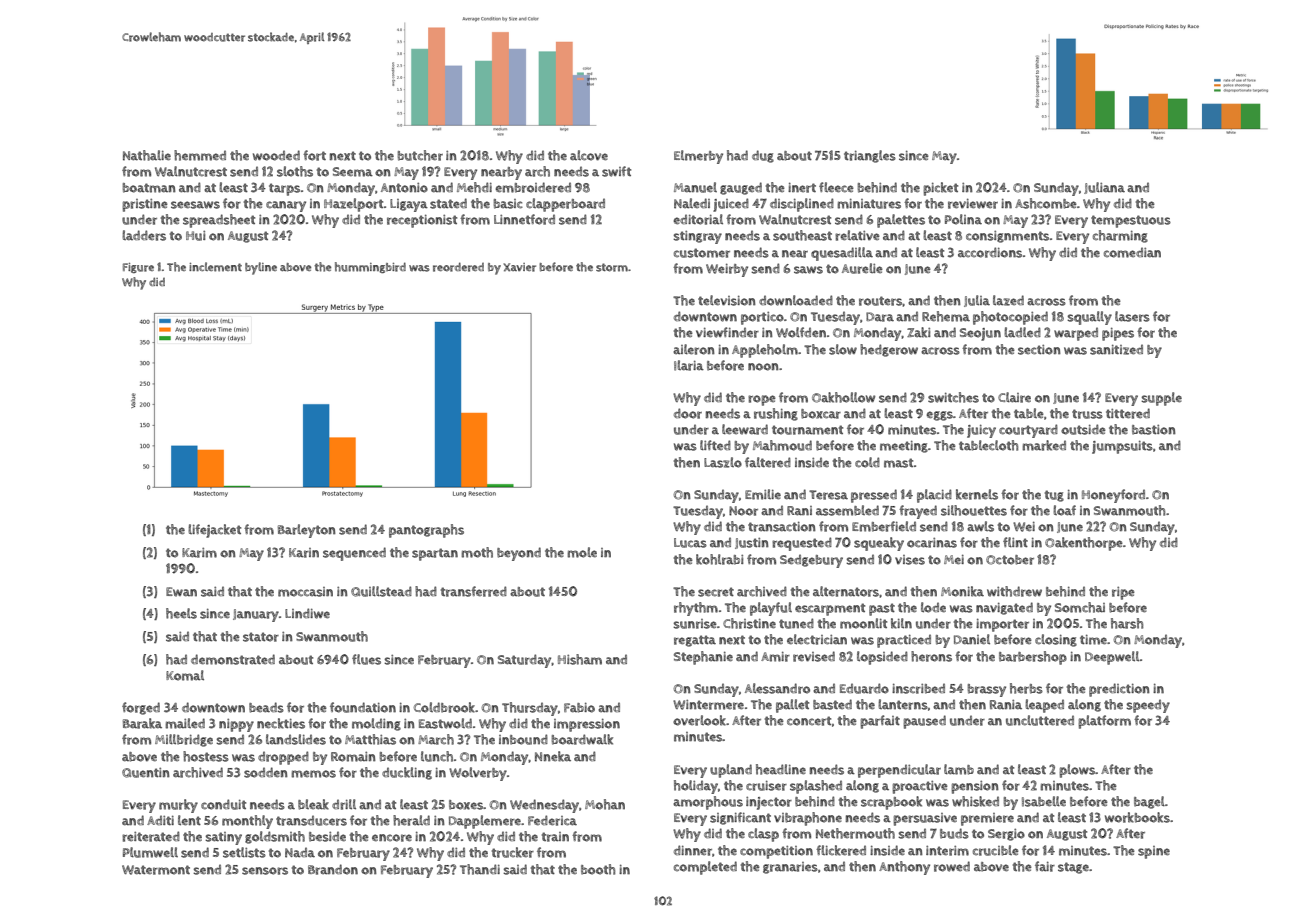 This image has width=1308, height=924. I want to click on lasers, so click(1132, 316).
